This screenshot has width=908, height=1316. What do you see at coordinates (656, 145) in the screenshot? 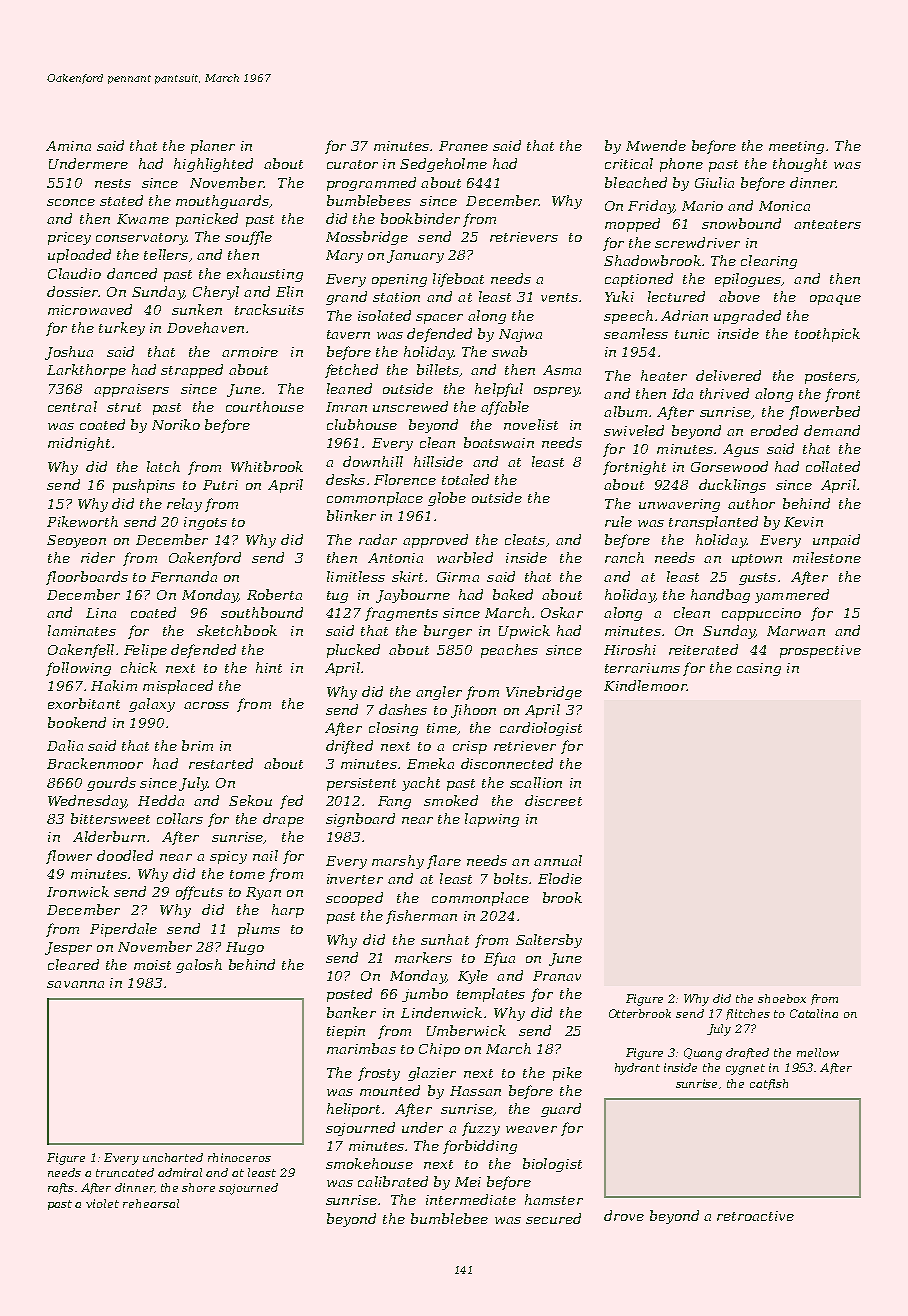
I see `Mwende` at bounding box center [656, 145].
